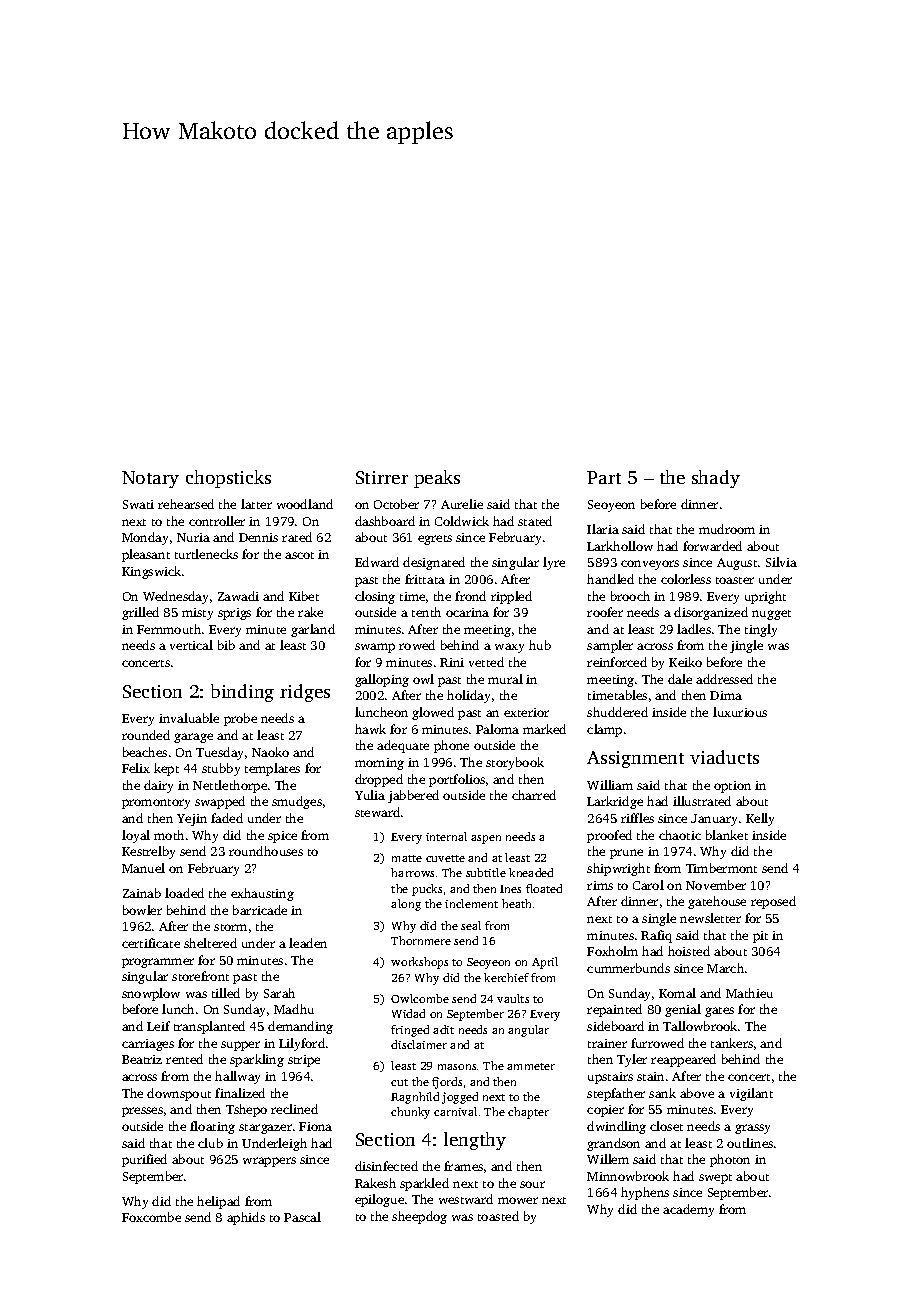 The width and height of the screenshot is (924, 1308). I want to click on dairy, so click(158, 786).
